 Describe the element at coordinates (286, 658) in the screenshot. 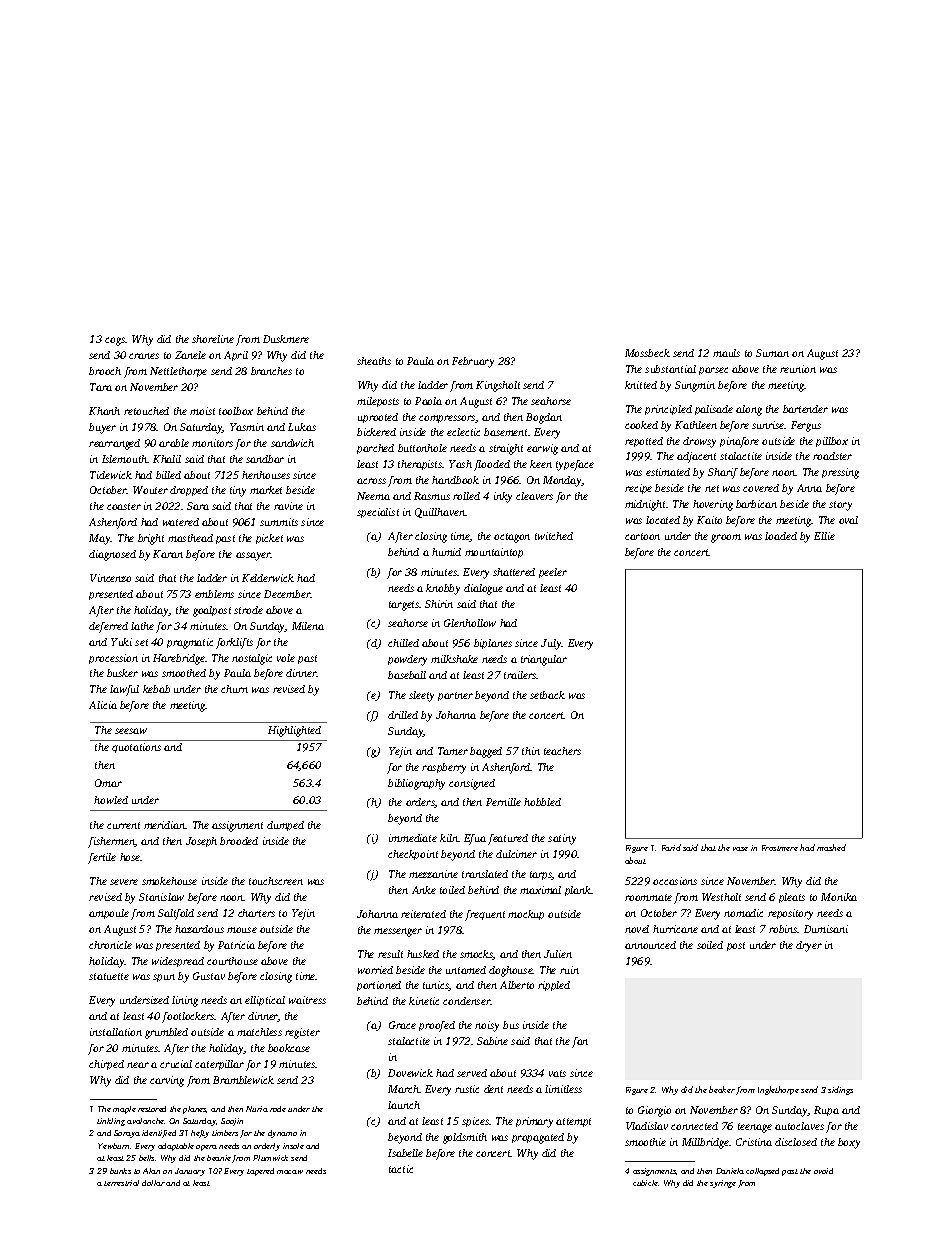

I see `vole` at that location.
